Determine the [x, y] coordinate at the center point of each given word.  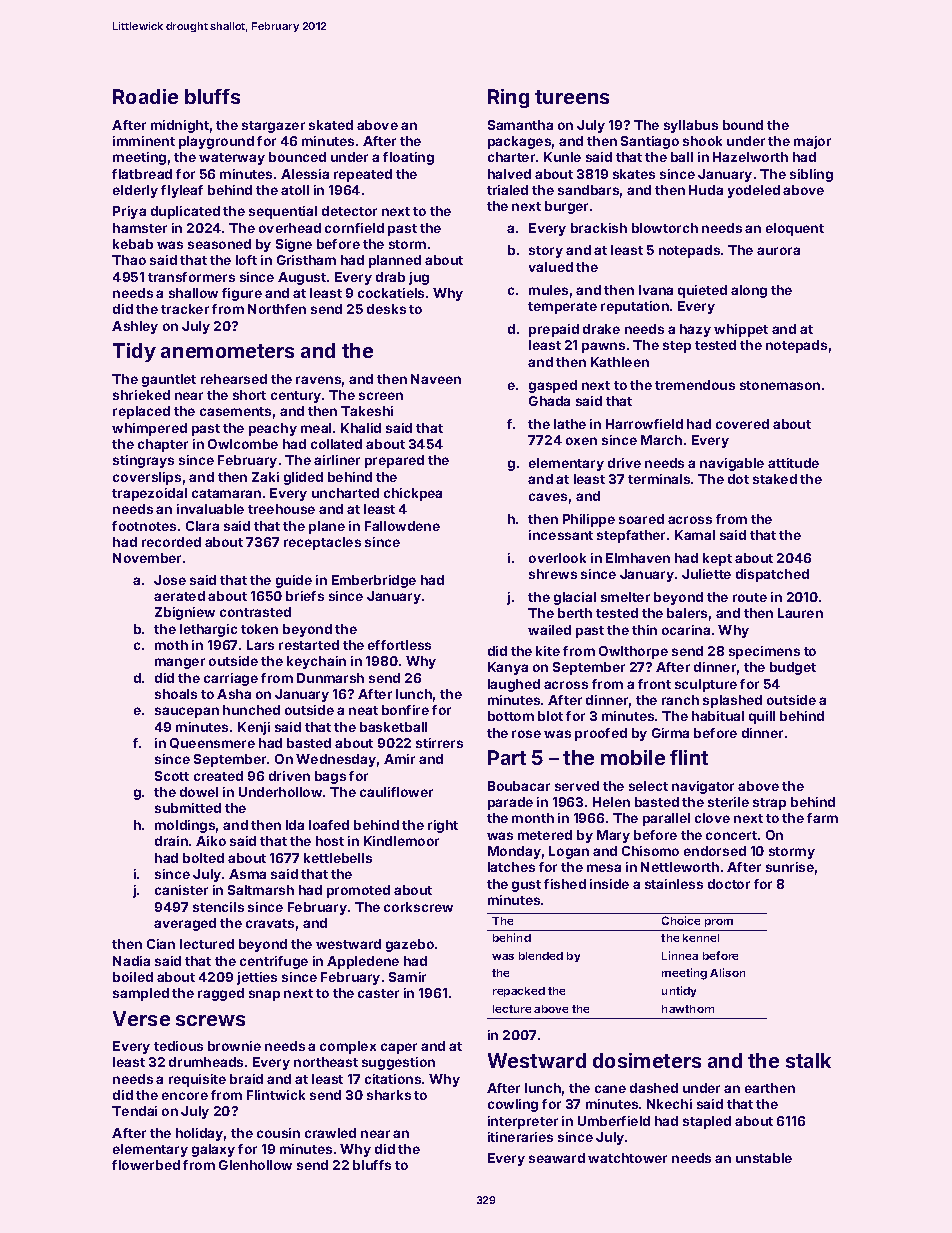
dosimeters [647, 1060]
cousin [278, 1133]
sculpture [706, 685]
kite [548, 651]
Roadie [145, 96]
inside [609, 884]
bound [743, 125]
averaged [185, 924]
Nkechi [669, 1104]
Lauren [800, 613]
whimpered [149, 429]
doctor [729, 884]
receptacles [322, 543]
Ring [508, 98]
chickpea [413, 494]
